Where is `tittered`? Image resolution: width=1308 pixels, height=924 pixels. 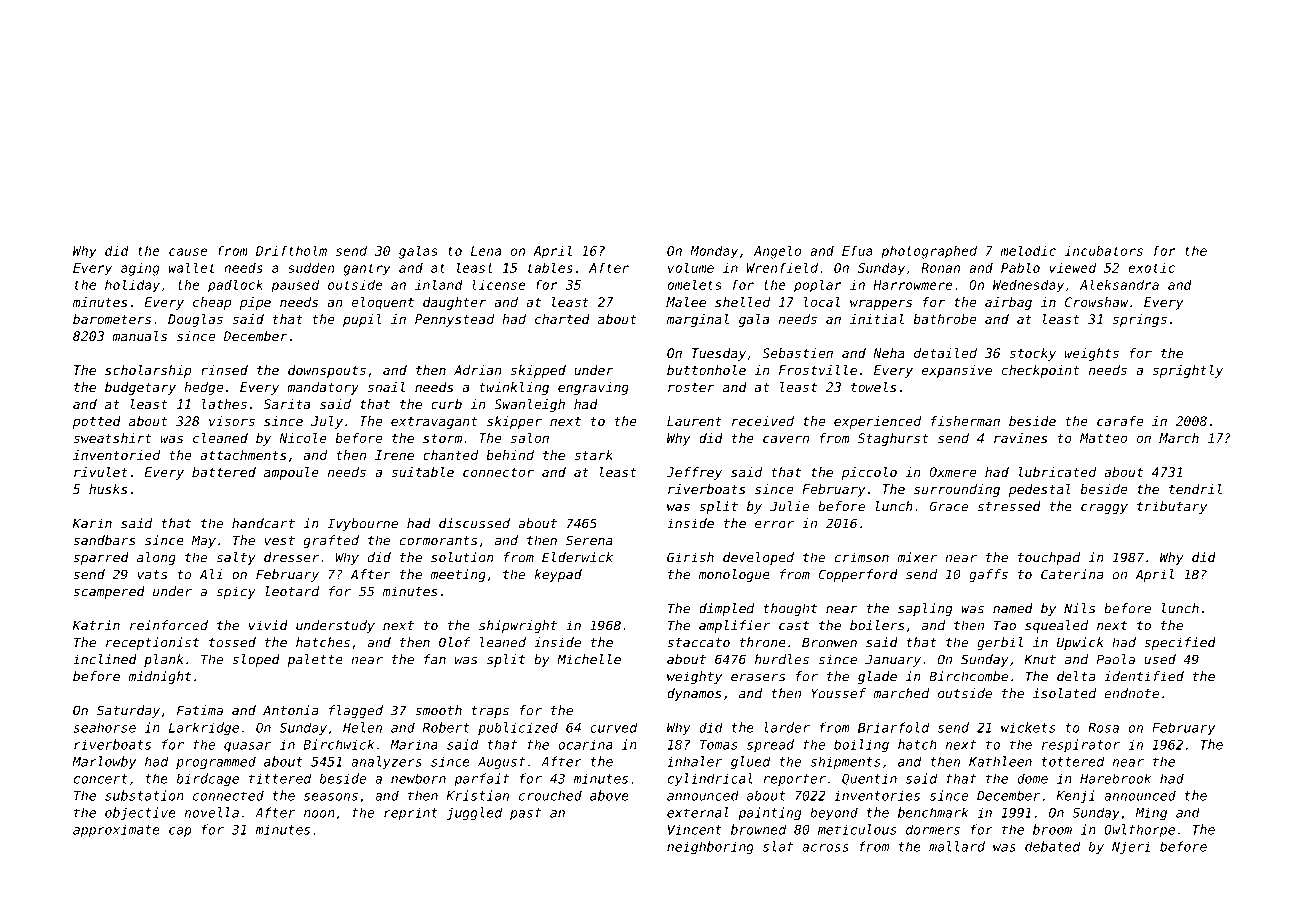
tittered is located at coordinates (280, 778).
